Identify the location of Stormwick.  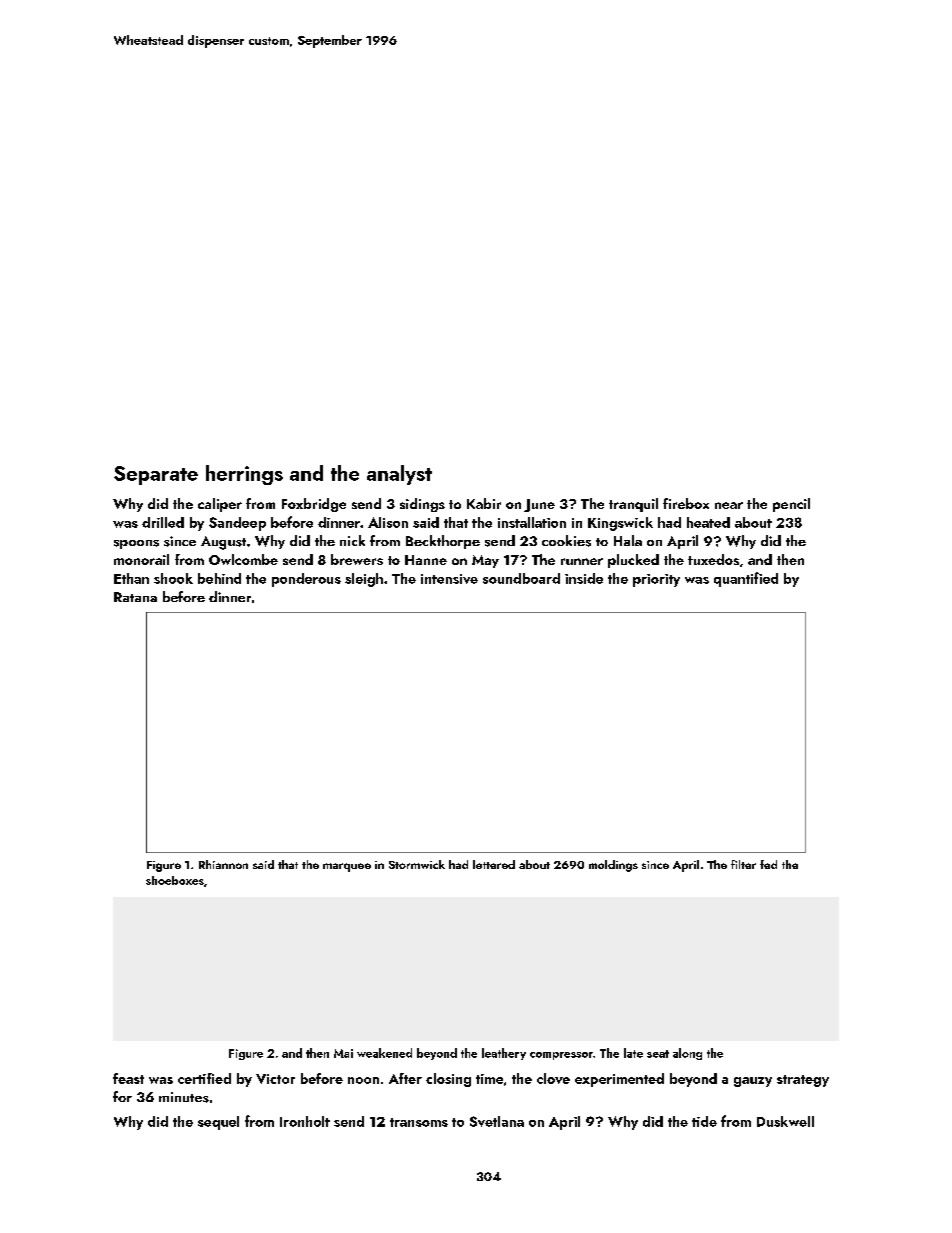
(417, 864).
